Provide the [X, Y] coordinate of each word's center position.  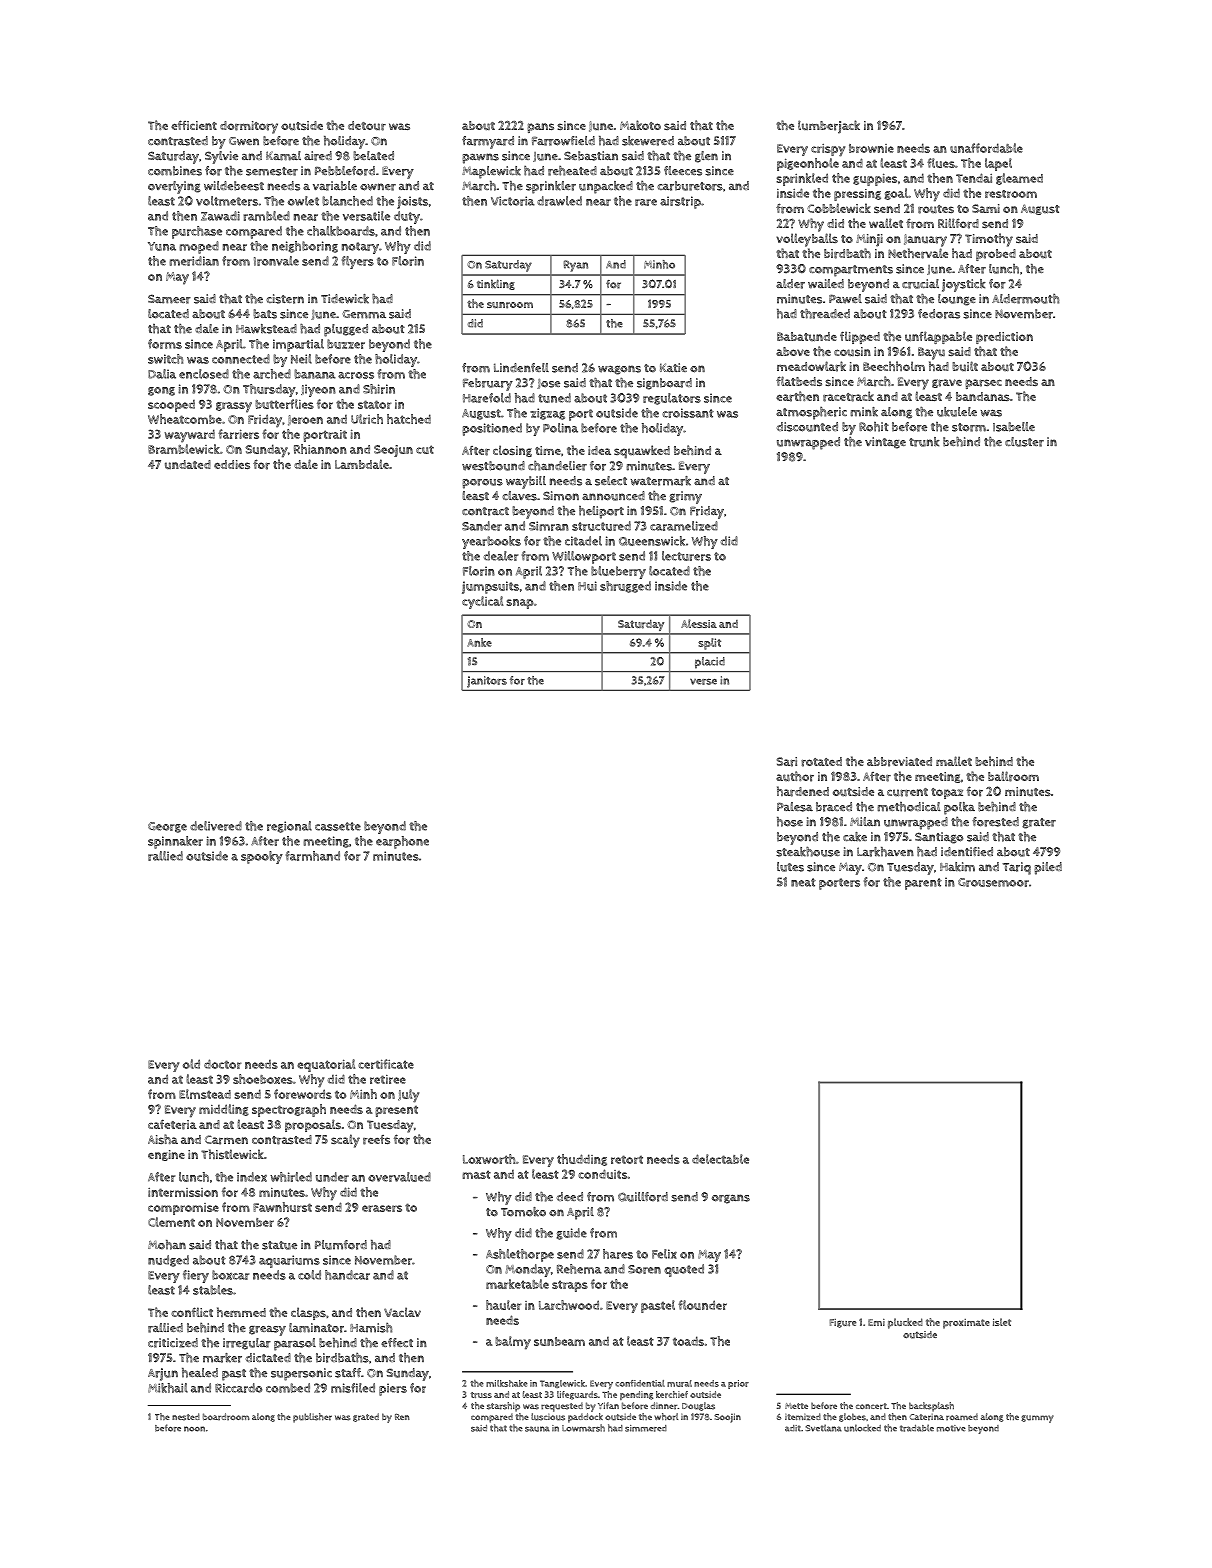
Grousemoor [993, 882]
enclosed [204, 374]
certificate [386, 1064]
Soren [644, 1269]
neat [803, 882]
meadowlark [811, 366]
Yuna [162, 246]
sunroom [510, 305]
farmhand [313, 856]
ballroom [1013, 776]
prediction [1004, 338]
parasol [295, 1344]
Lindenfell [521, 368]
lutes [790, 867]
